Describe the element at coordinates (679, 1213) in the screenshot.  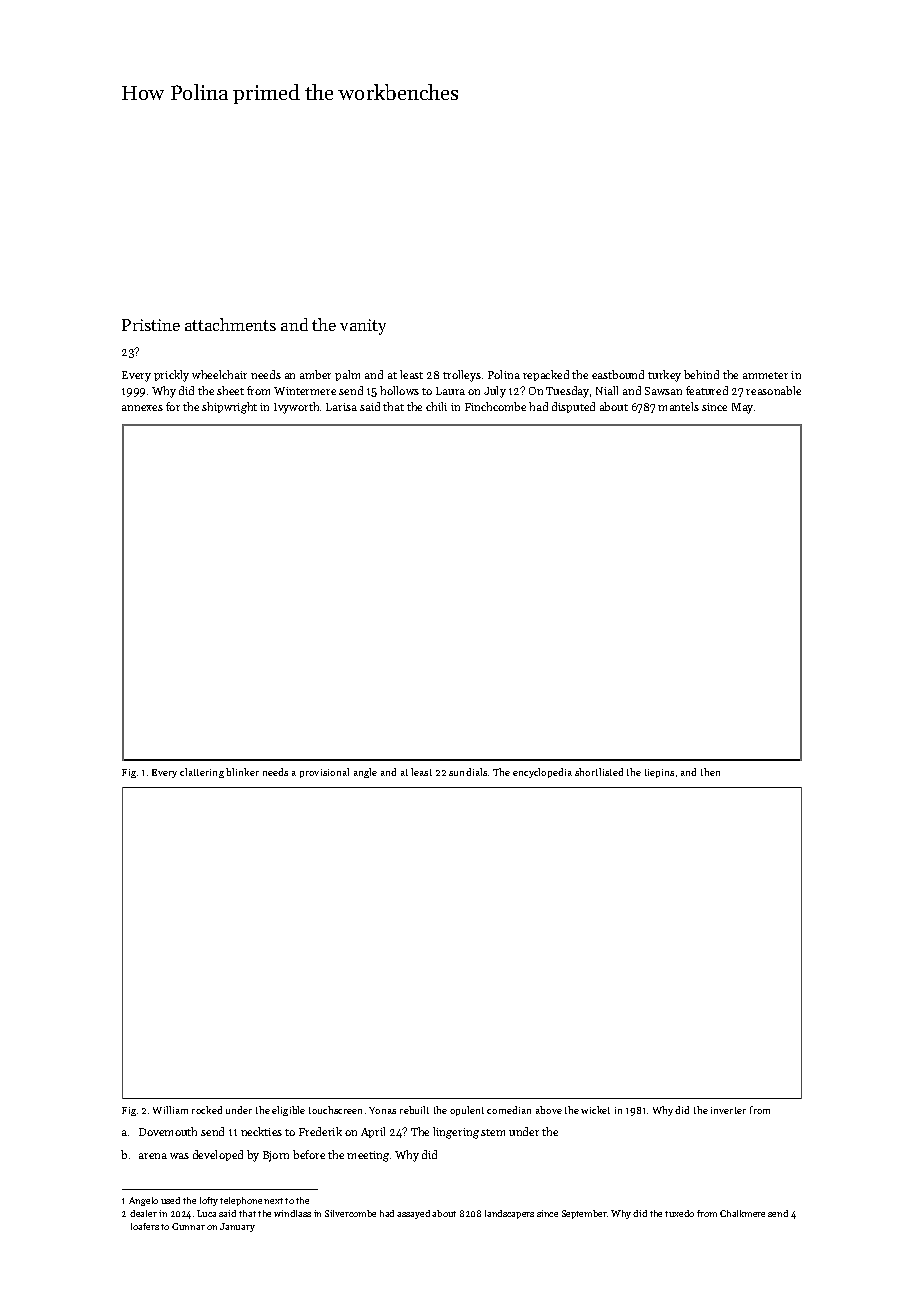
I see `tuxedo` at that location.
